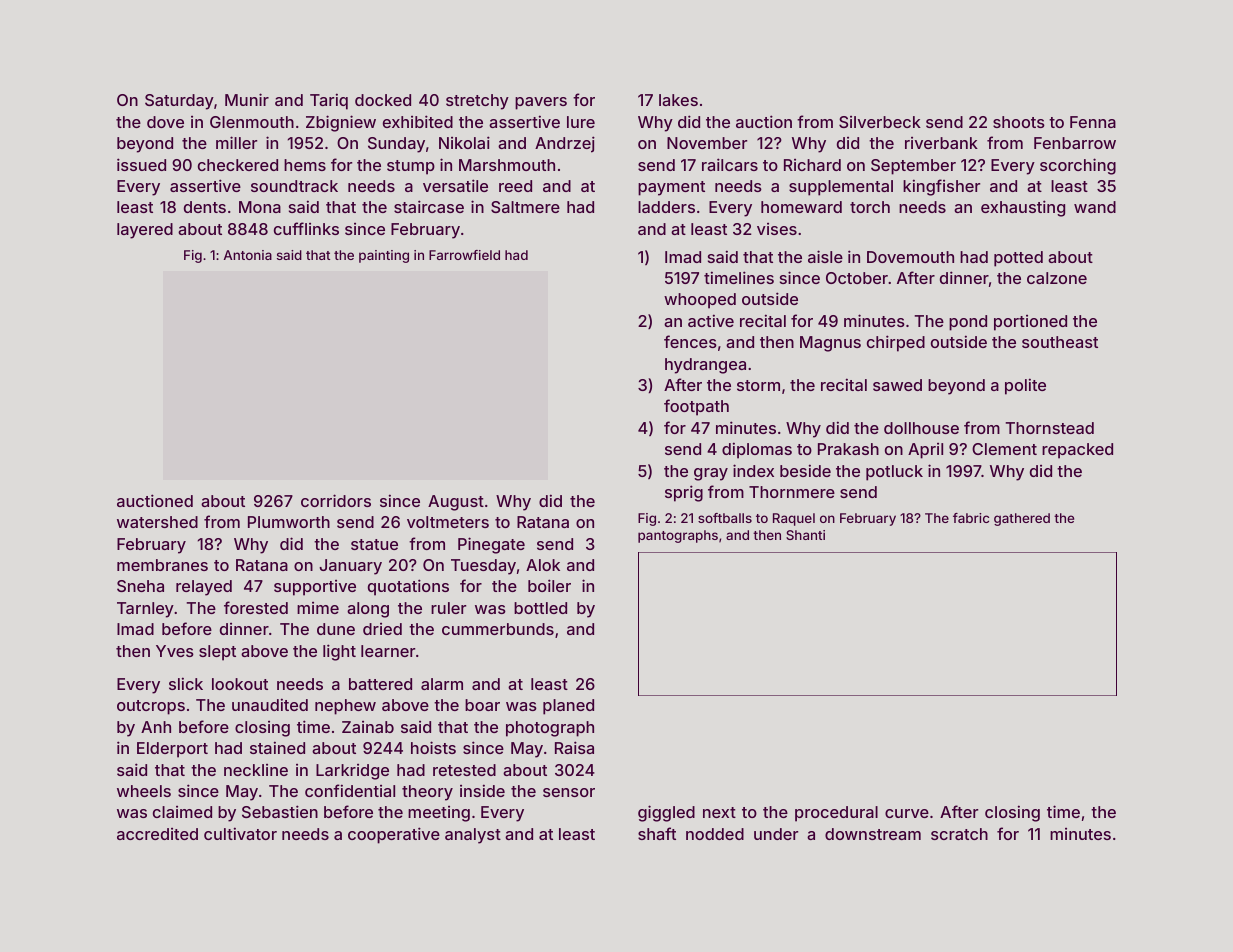  Describe the element at coordinates (172, 750) in the screenshot. I see `Elderport` at that location.
